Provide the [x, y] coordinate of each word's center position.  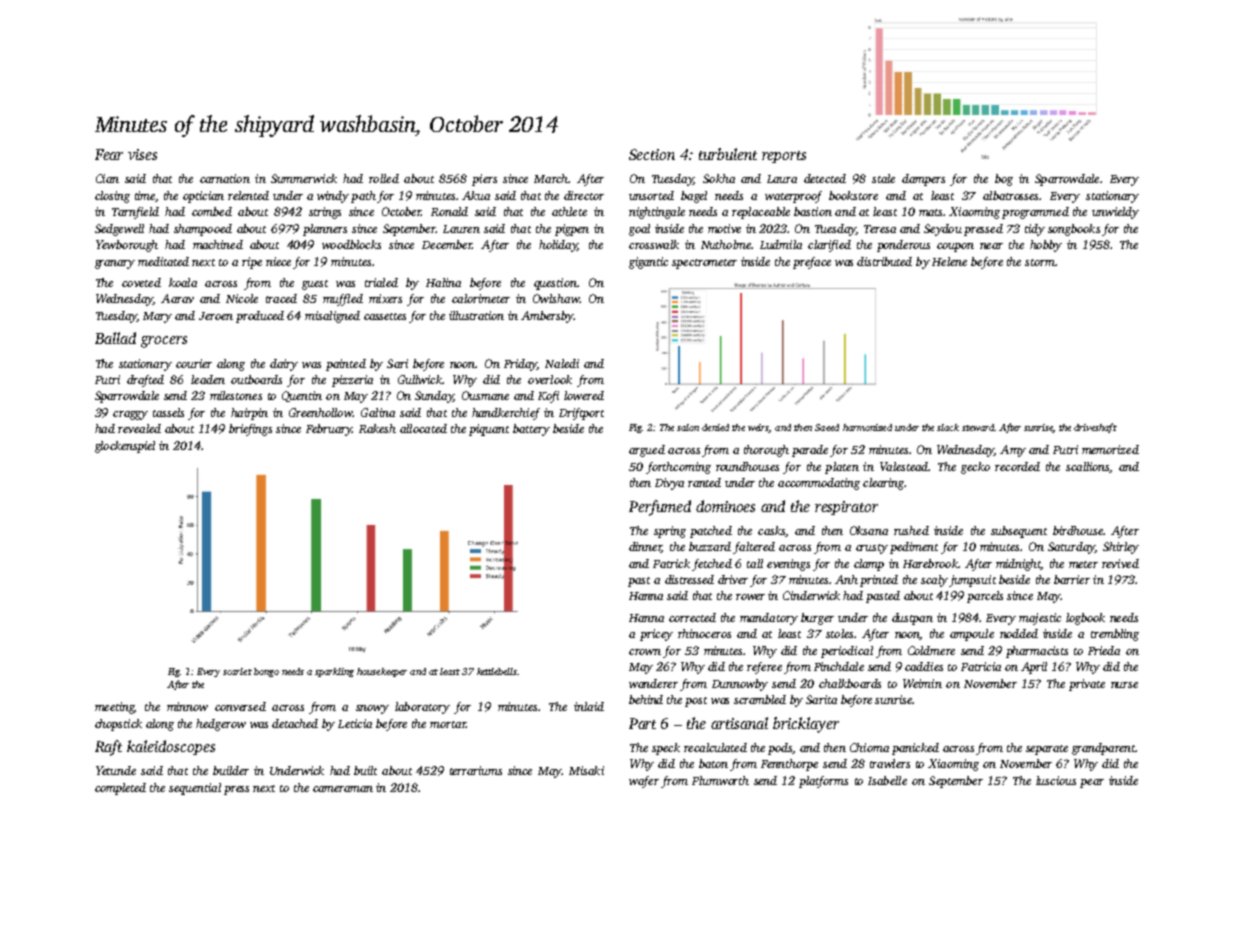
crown [645, 652]
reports [784, 157]
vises [142, 154]
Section [652, 154]
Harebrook [930, 563]
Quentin [302, 396]
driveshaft [1095, 428]
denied [715, 427]
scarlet [237, 671]
